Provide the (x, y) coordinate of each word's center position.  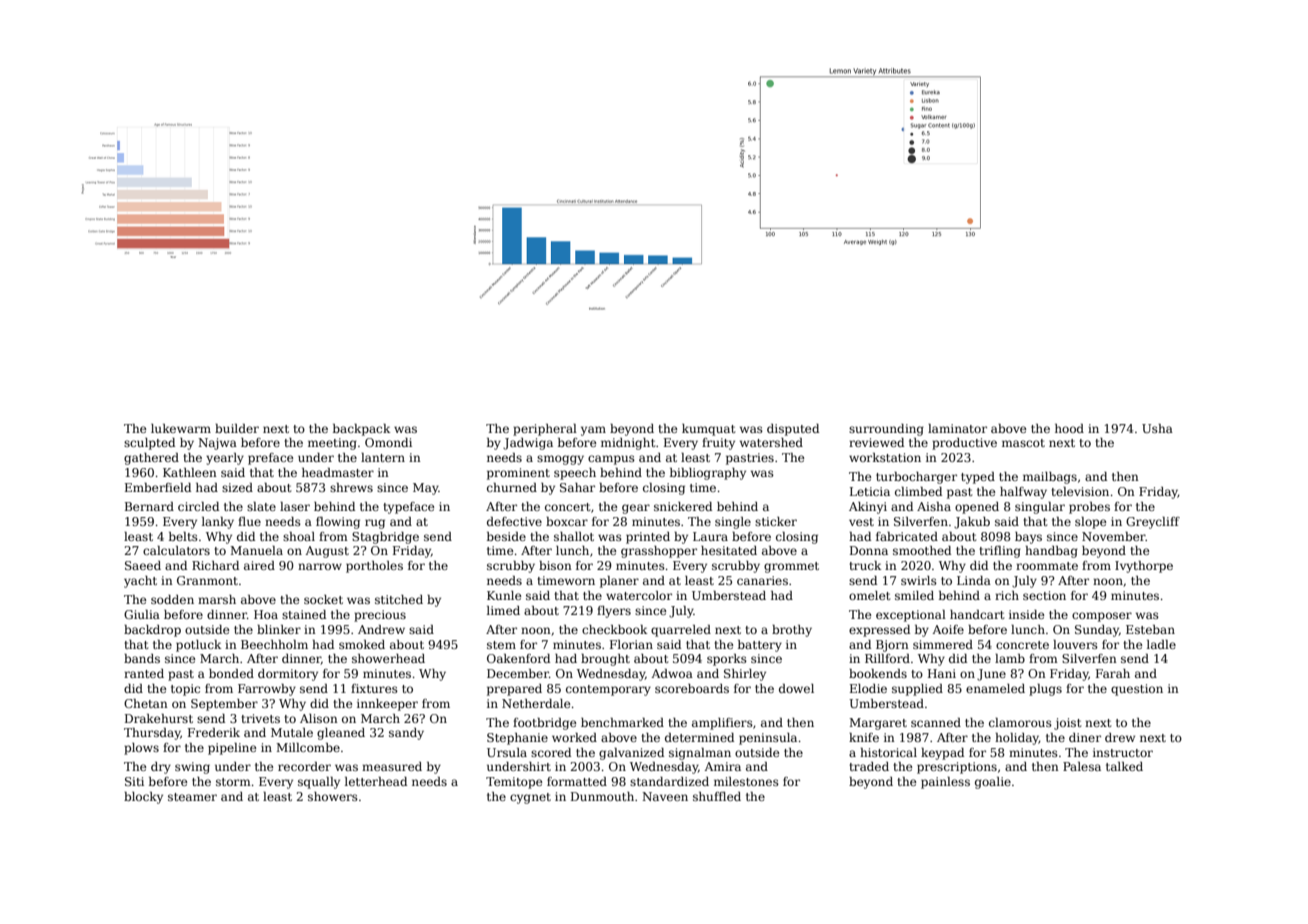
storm (233, 782)
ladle (1161, 644)
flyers (614, 612)
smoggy (560, 460)
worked (574, 737)
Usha (1157, 428)
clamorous (1020, 722)
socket (323, 599)
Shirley (745, 675)
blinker (279, 629)
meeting (332, 444)
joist (1067, 724)
